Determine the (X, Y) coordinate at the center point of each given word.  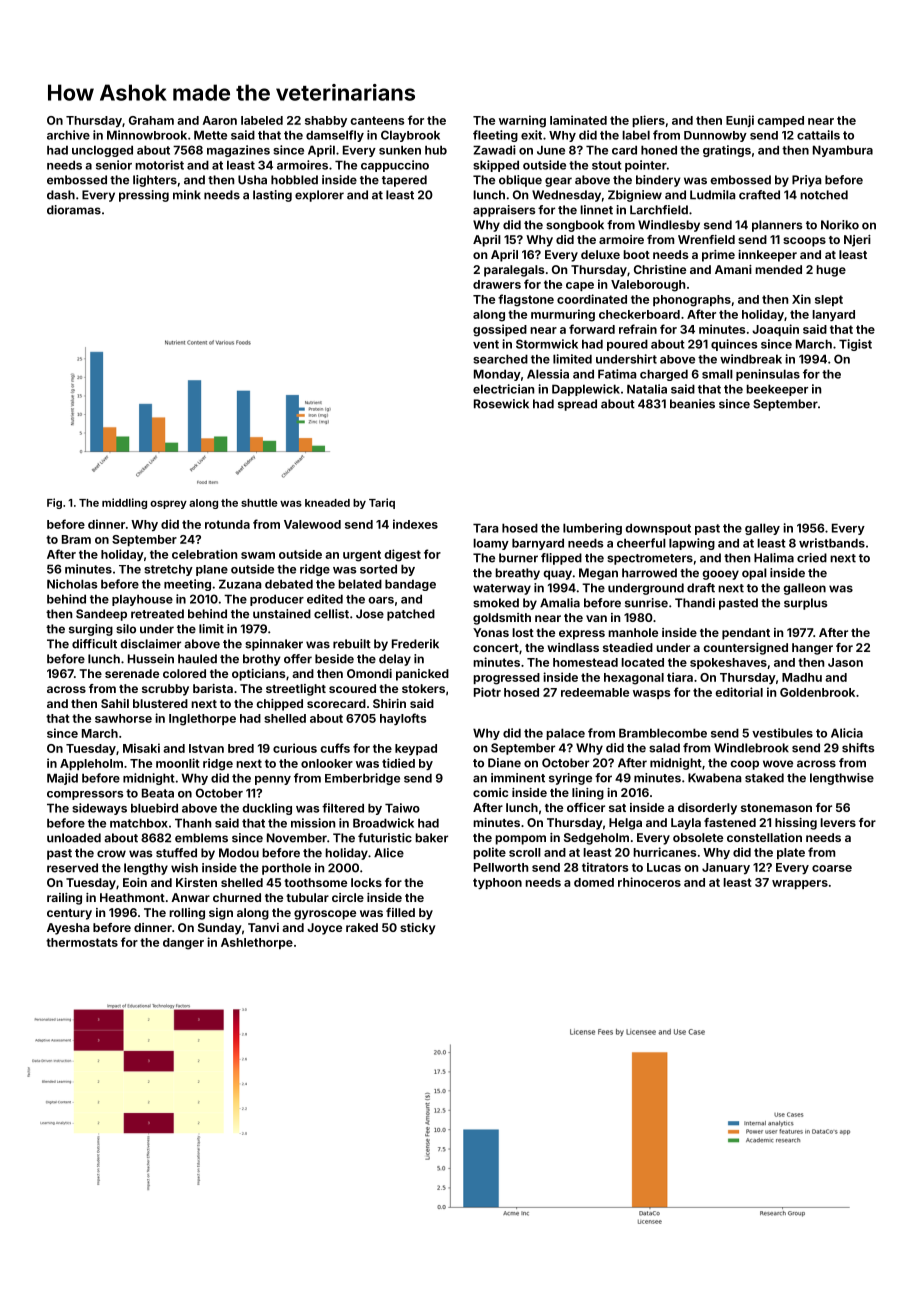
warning (522, 121)
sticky (418, 929)
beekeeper (777, 390)
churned (237, 897)
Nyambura (843, 151)
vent (486, 344)
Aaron (219, 120)
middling (124, 503)
